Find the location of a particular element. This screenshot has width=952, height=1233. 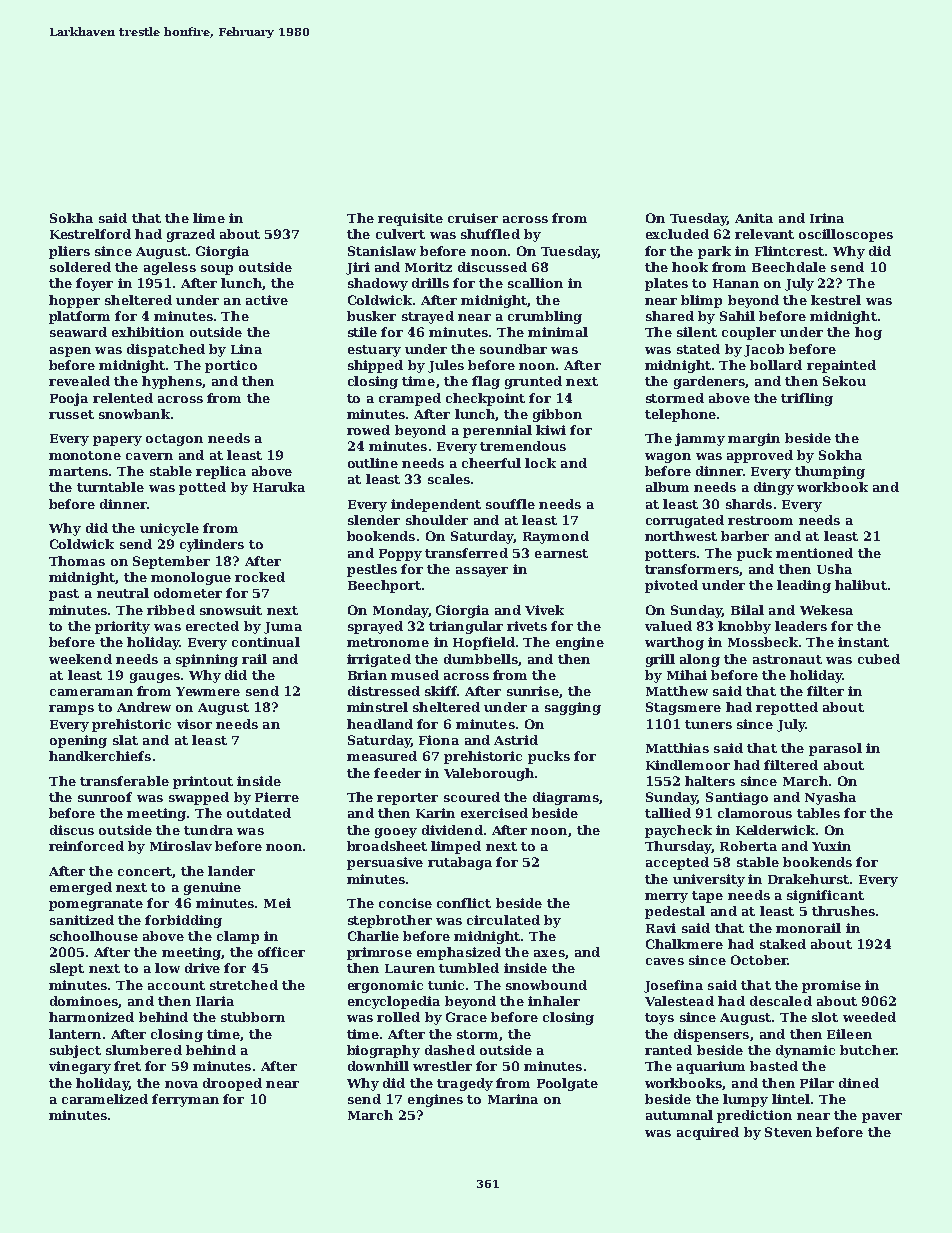

minimal is located at coordinates (558, 332).
